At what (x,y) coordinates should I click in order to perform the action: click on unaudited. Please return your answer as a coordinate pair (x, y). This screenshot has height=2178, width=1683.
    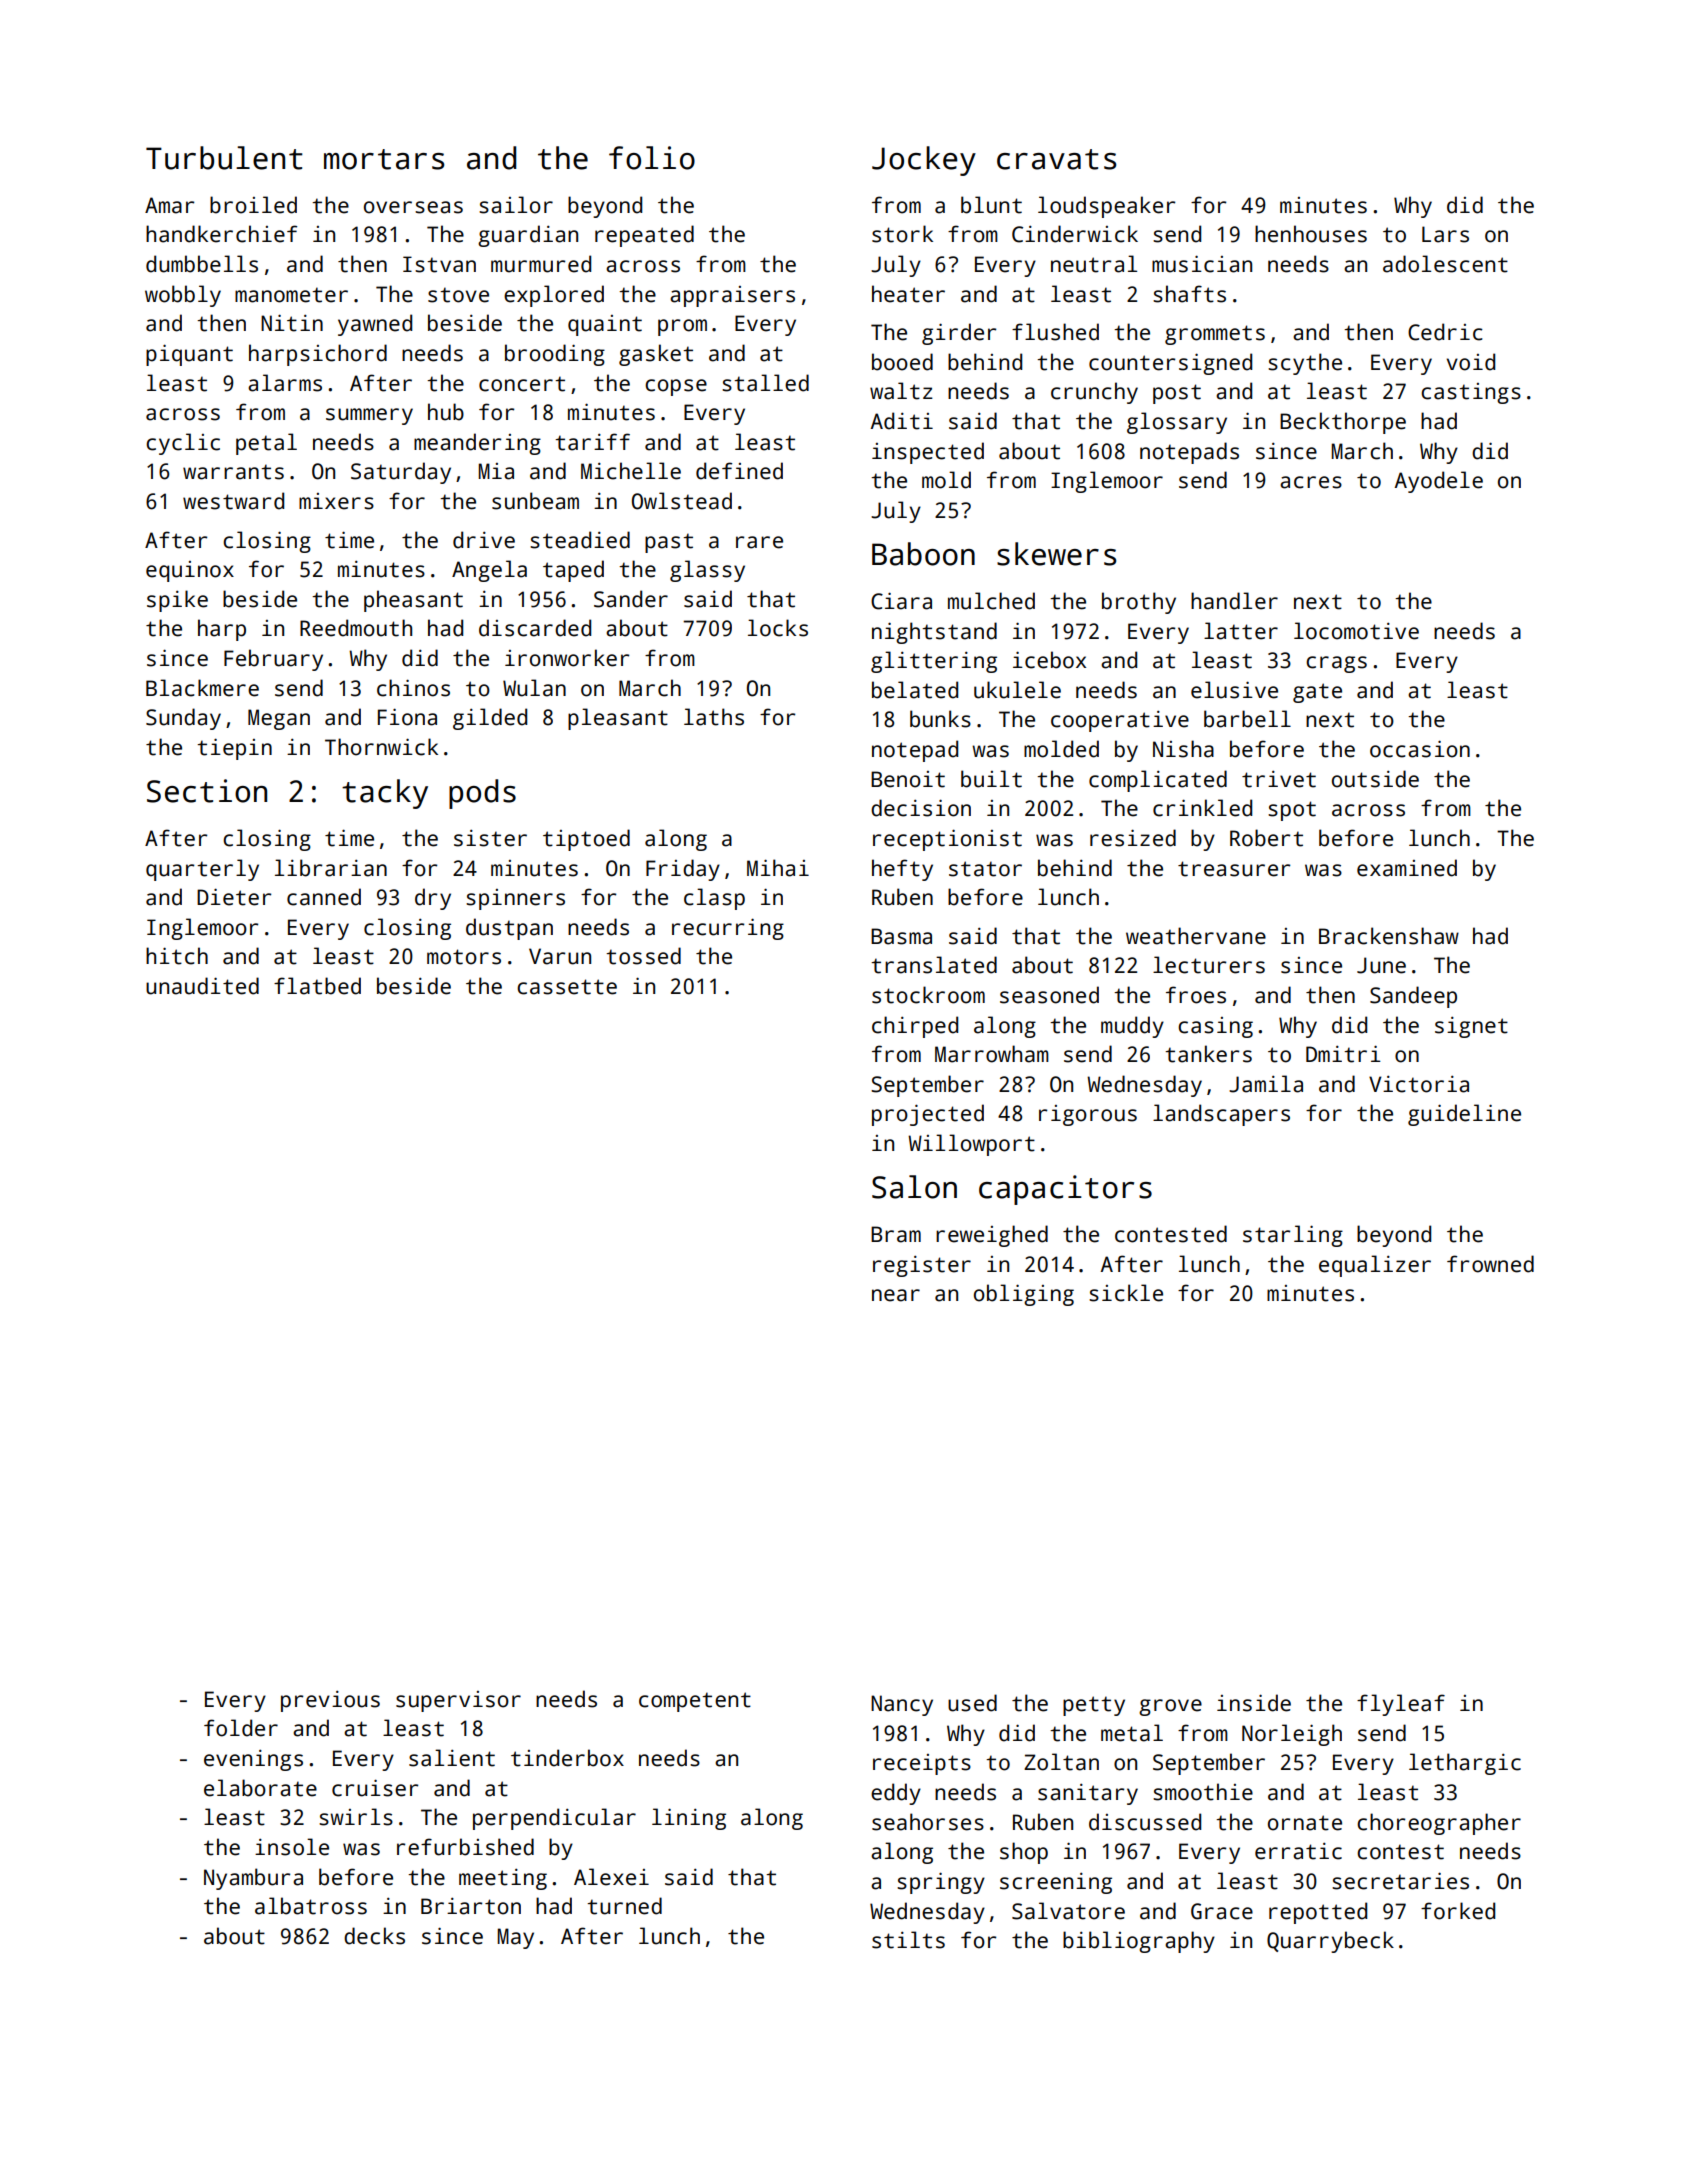
    Looking at the image, I should click on (202, 986).
